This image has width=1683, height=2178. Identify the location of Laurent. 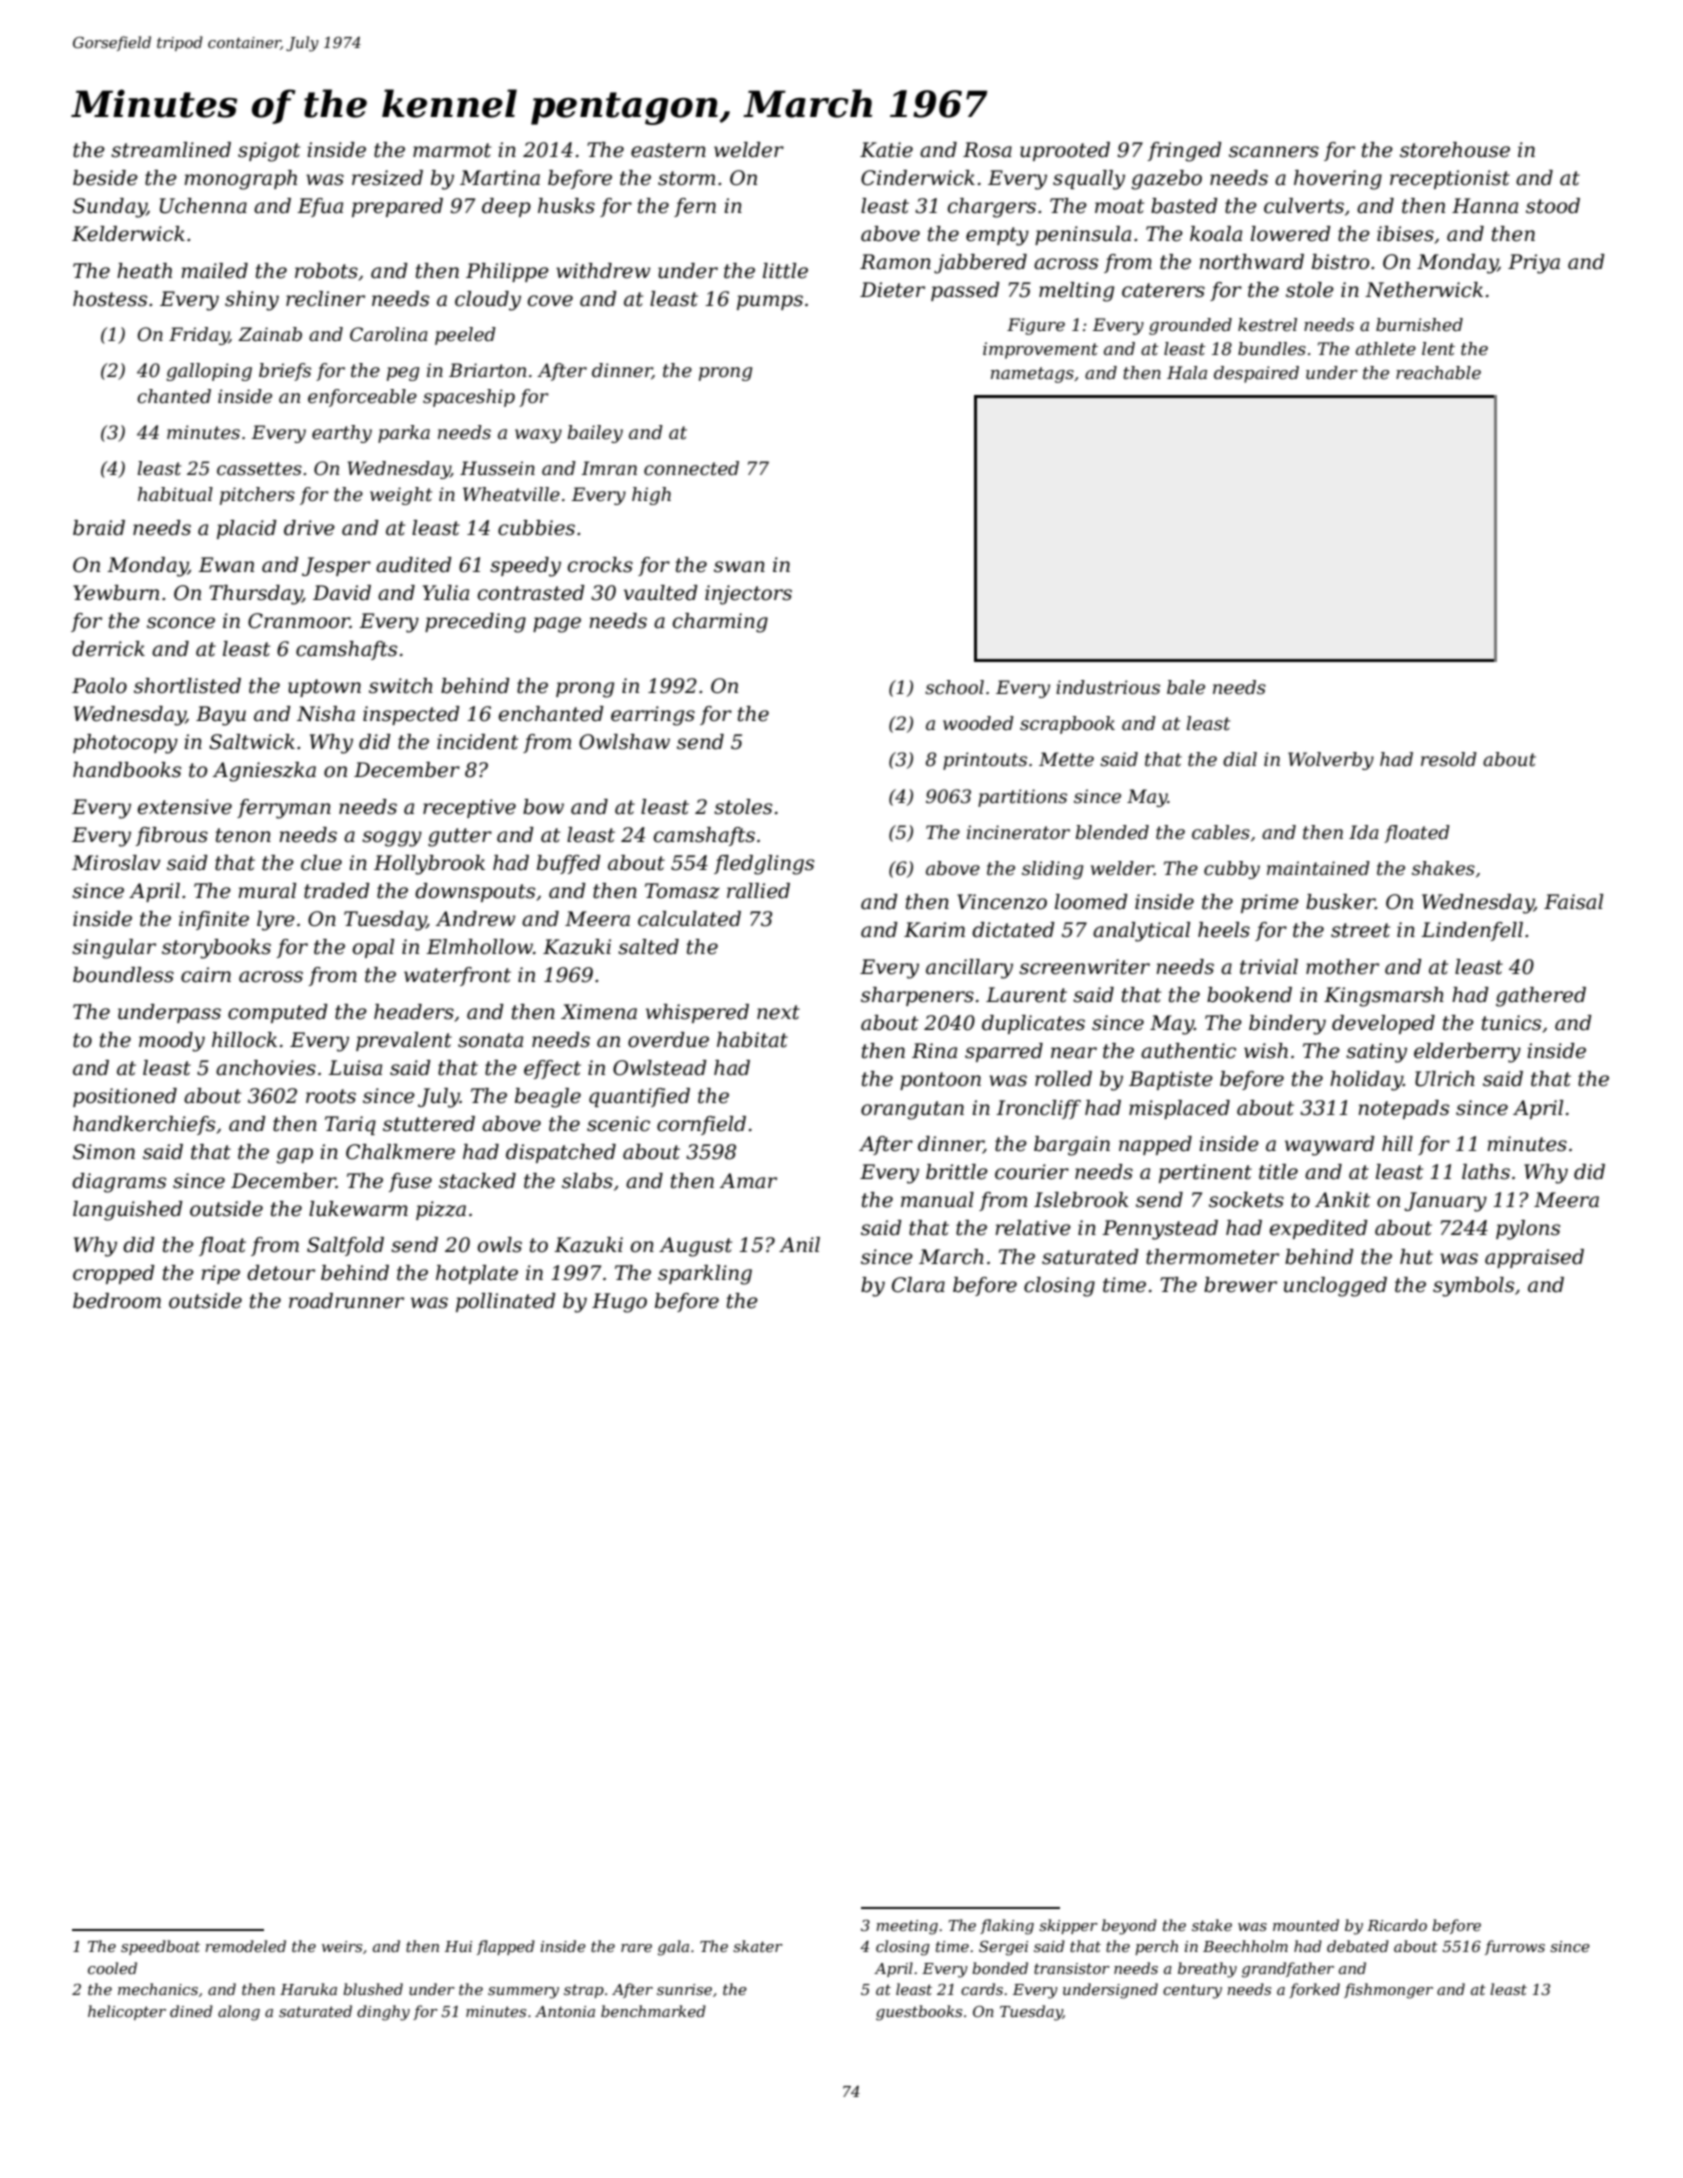
(1026, 995).
